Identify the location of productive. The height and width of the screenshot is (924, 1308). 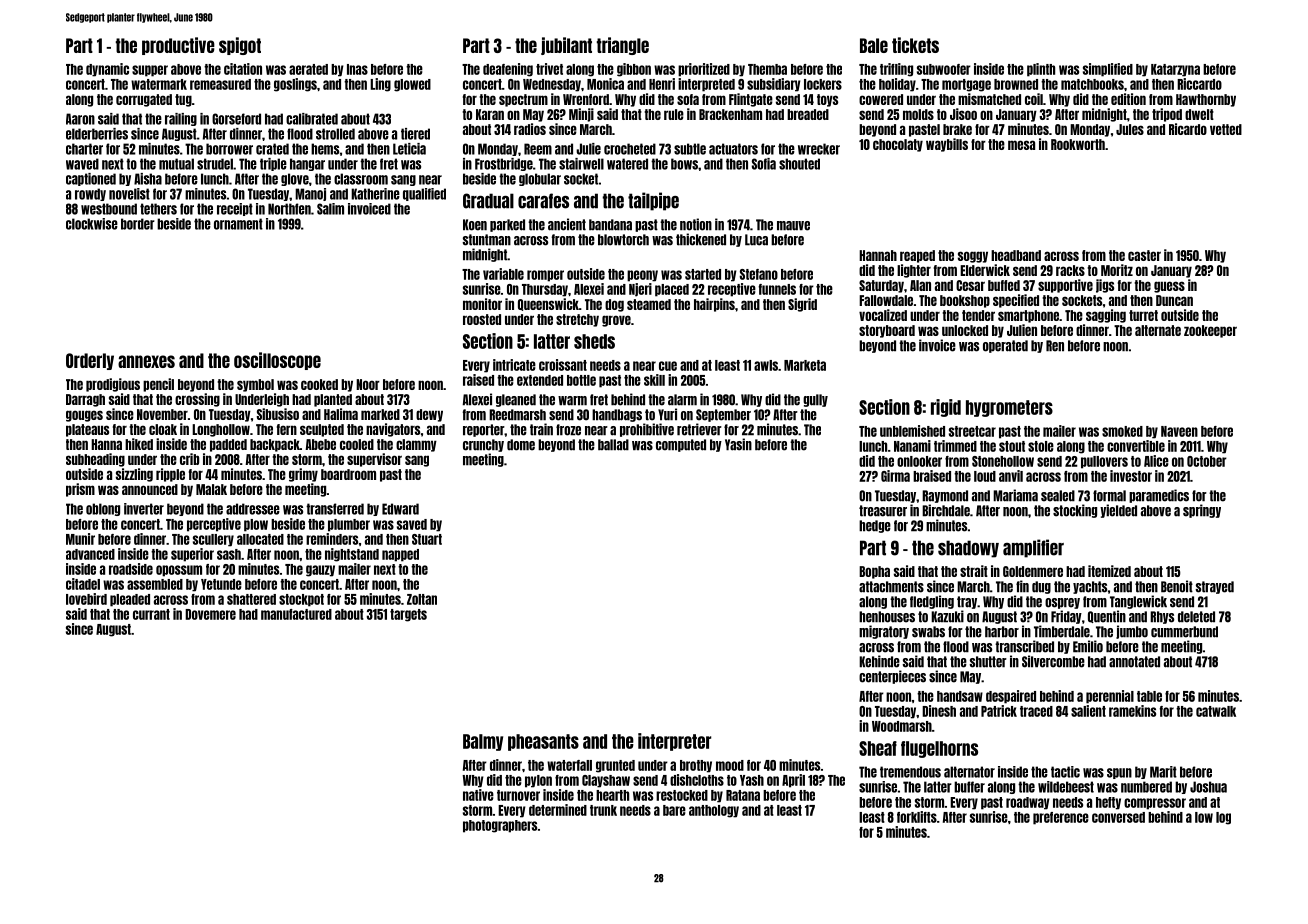
(178, 46).
